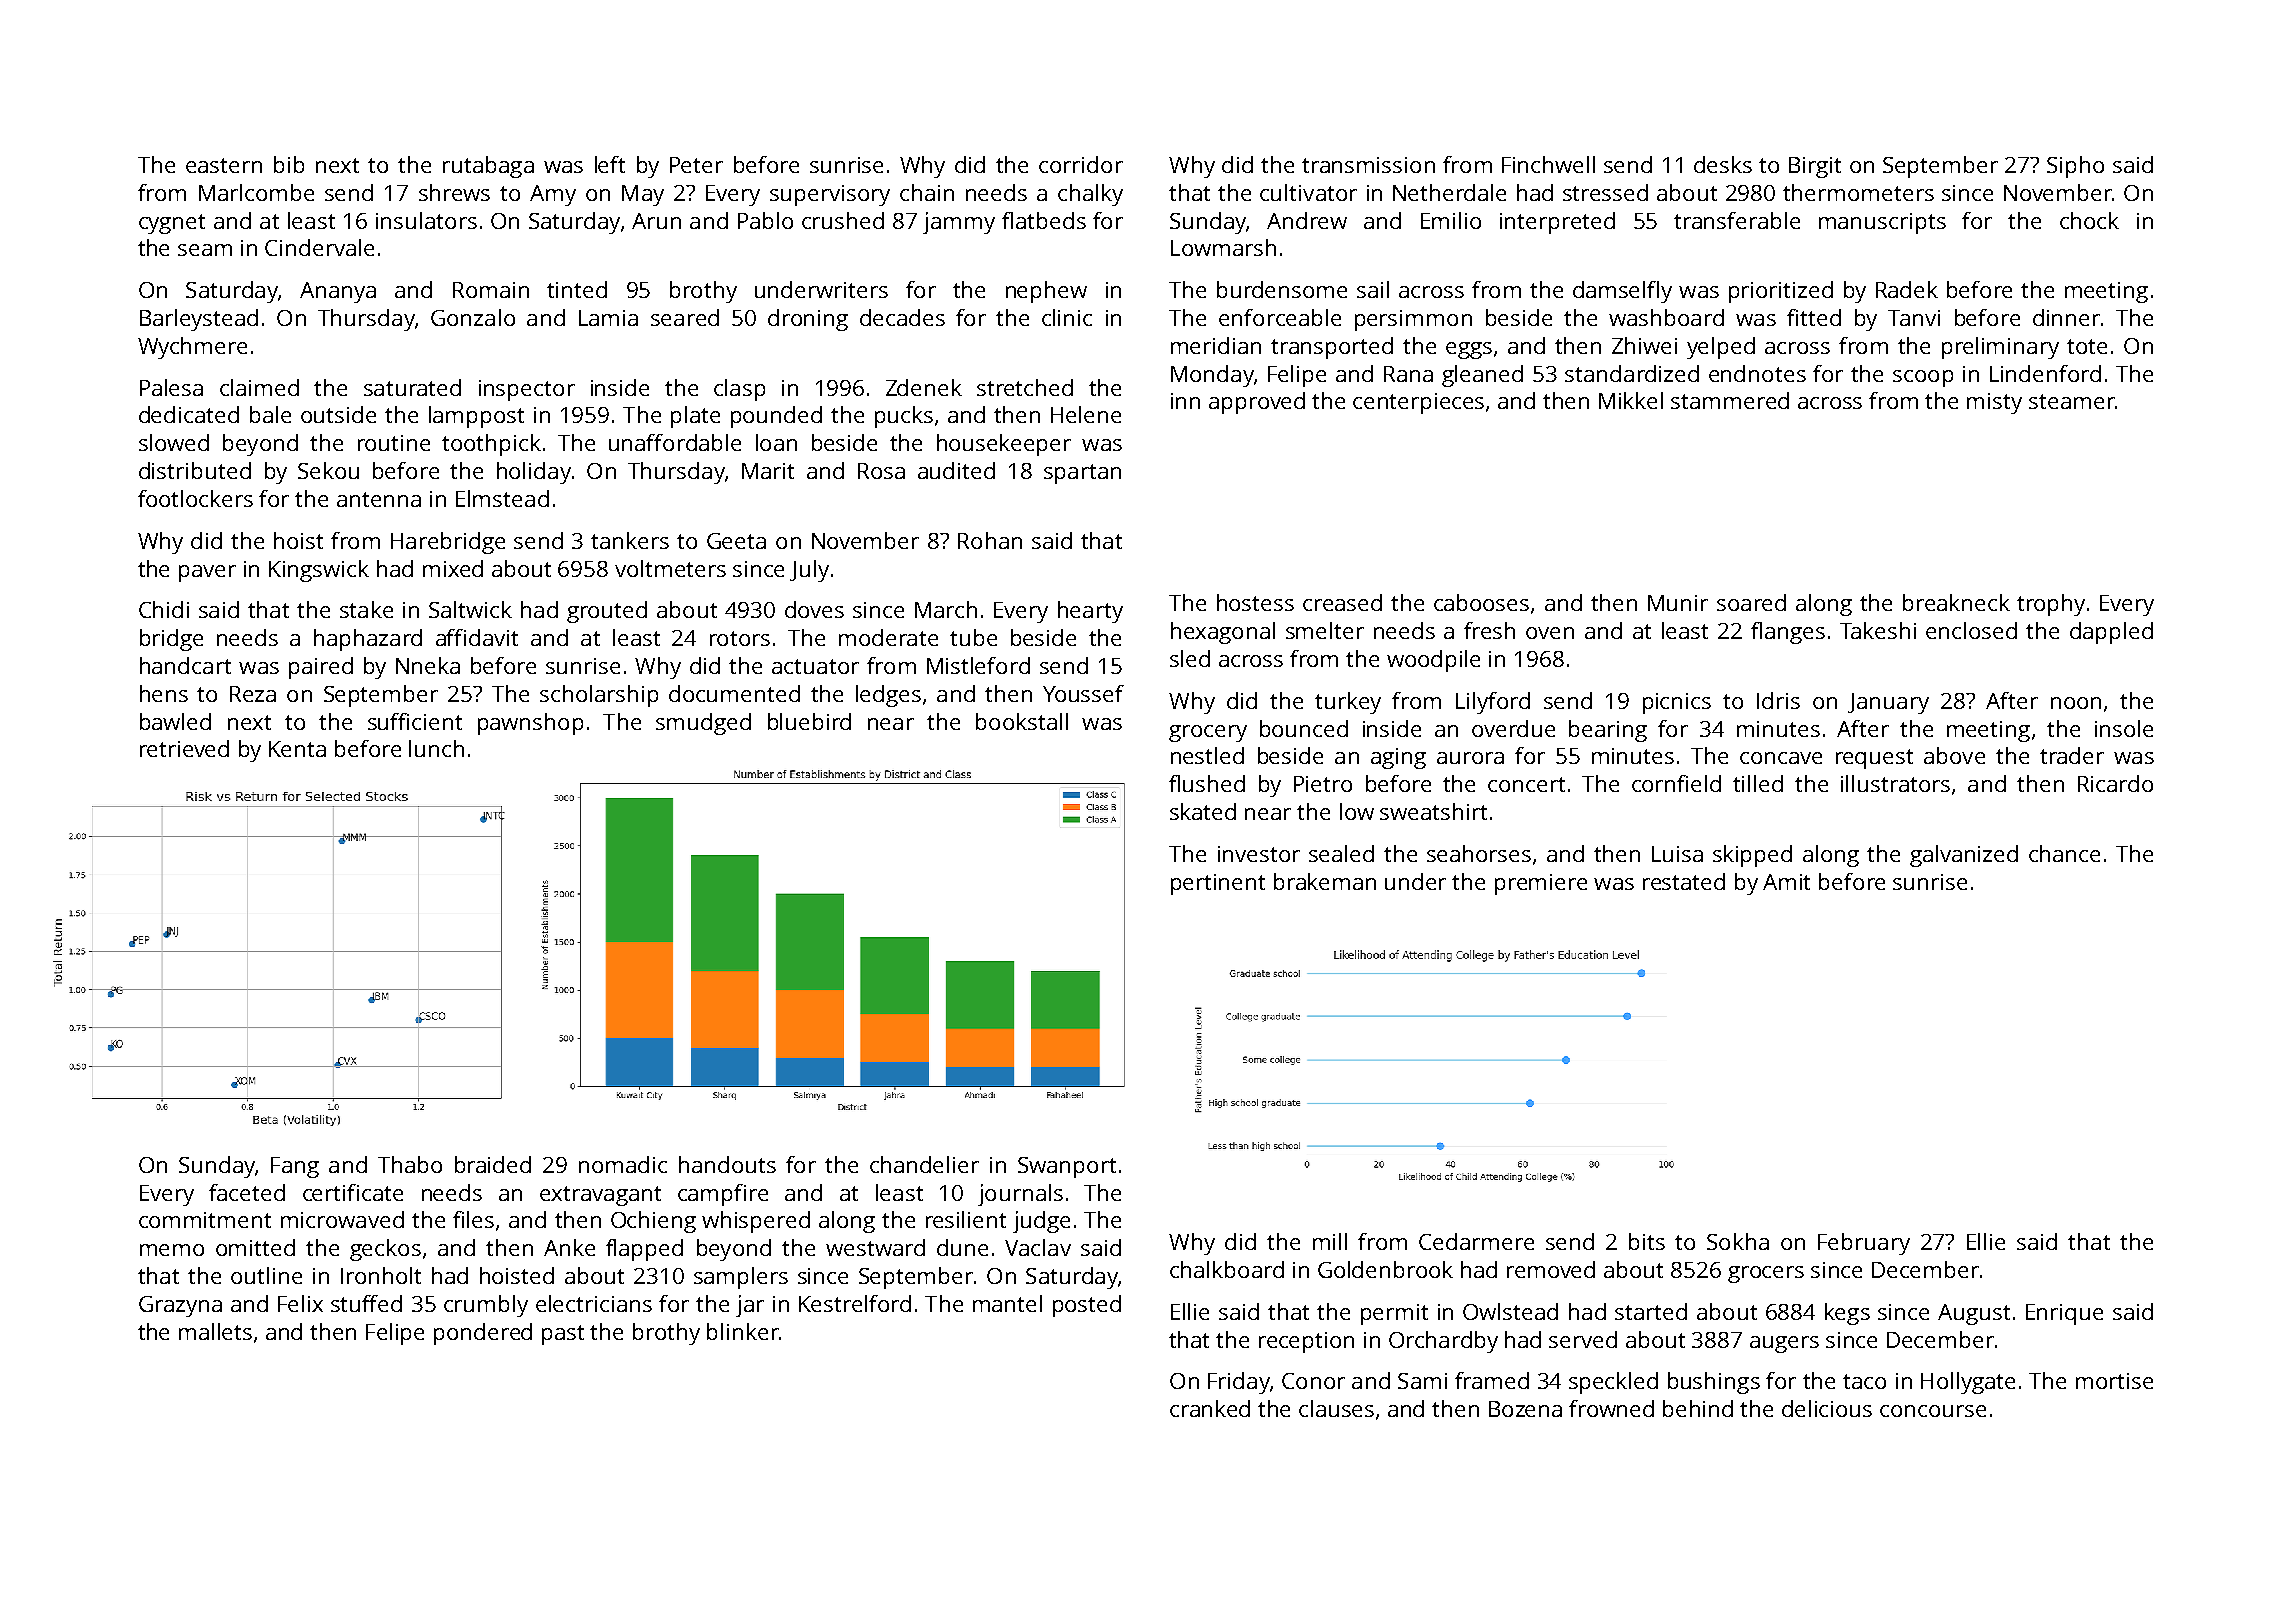 This page has width=2292, height=1620. Describe the element at coordinates (1067, 1167) in the page. I see `Swanport` at that location.
